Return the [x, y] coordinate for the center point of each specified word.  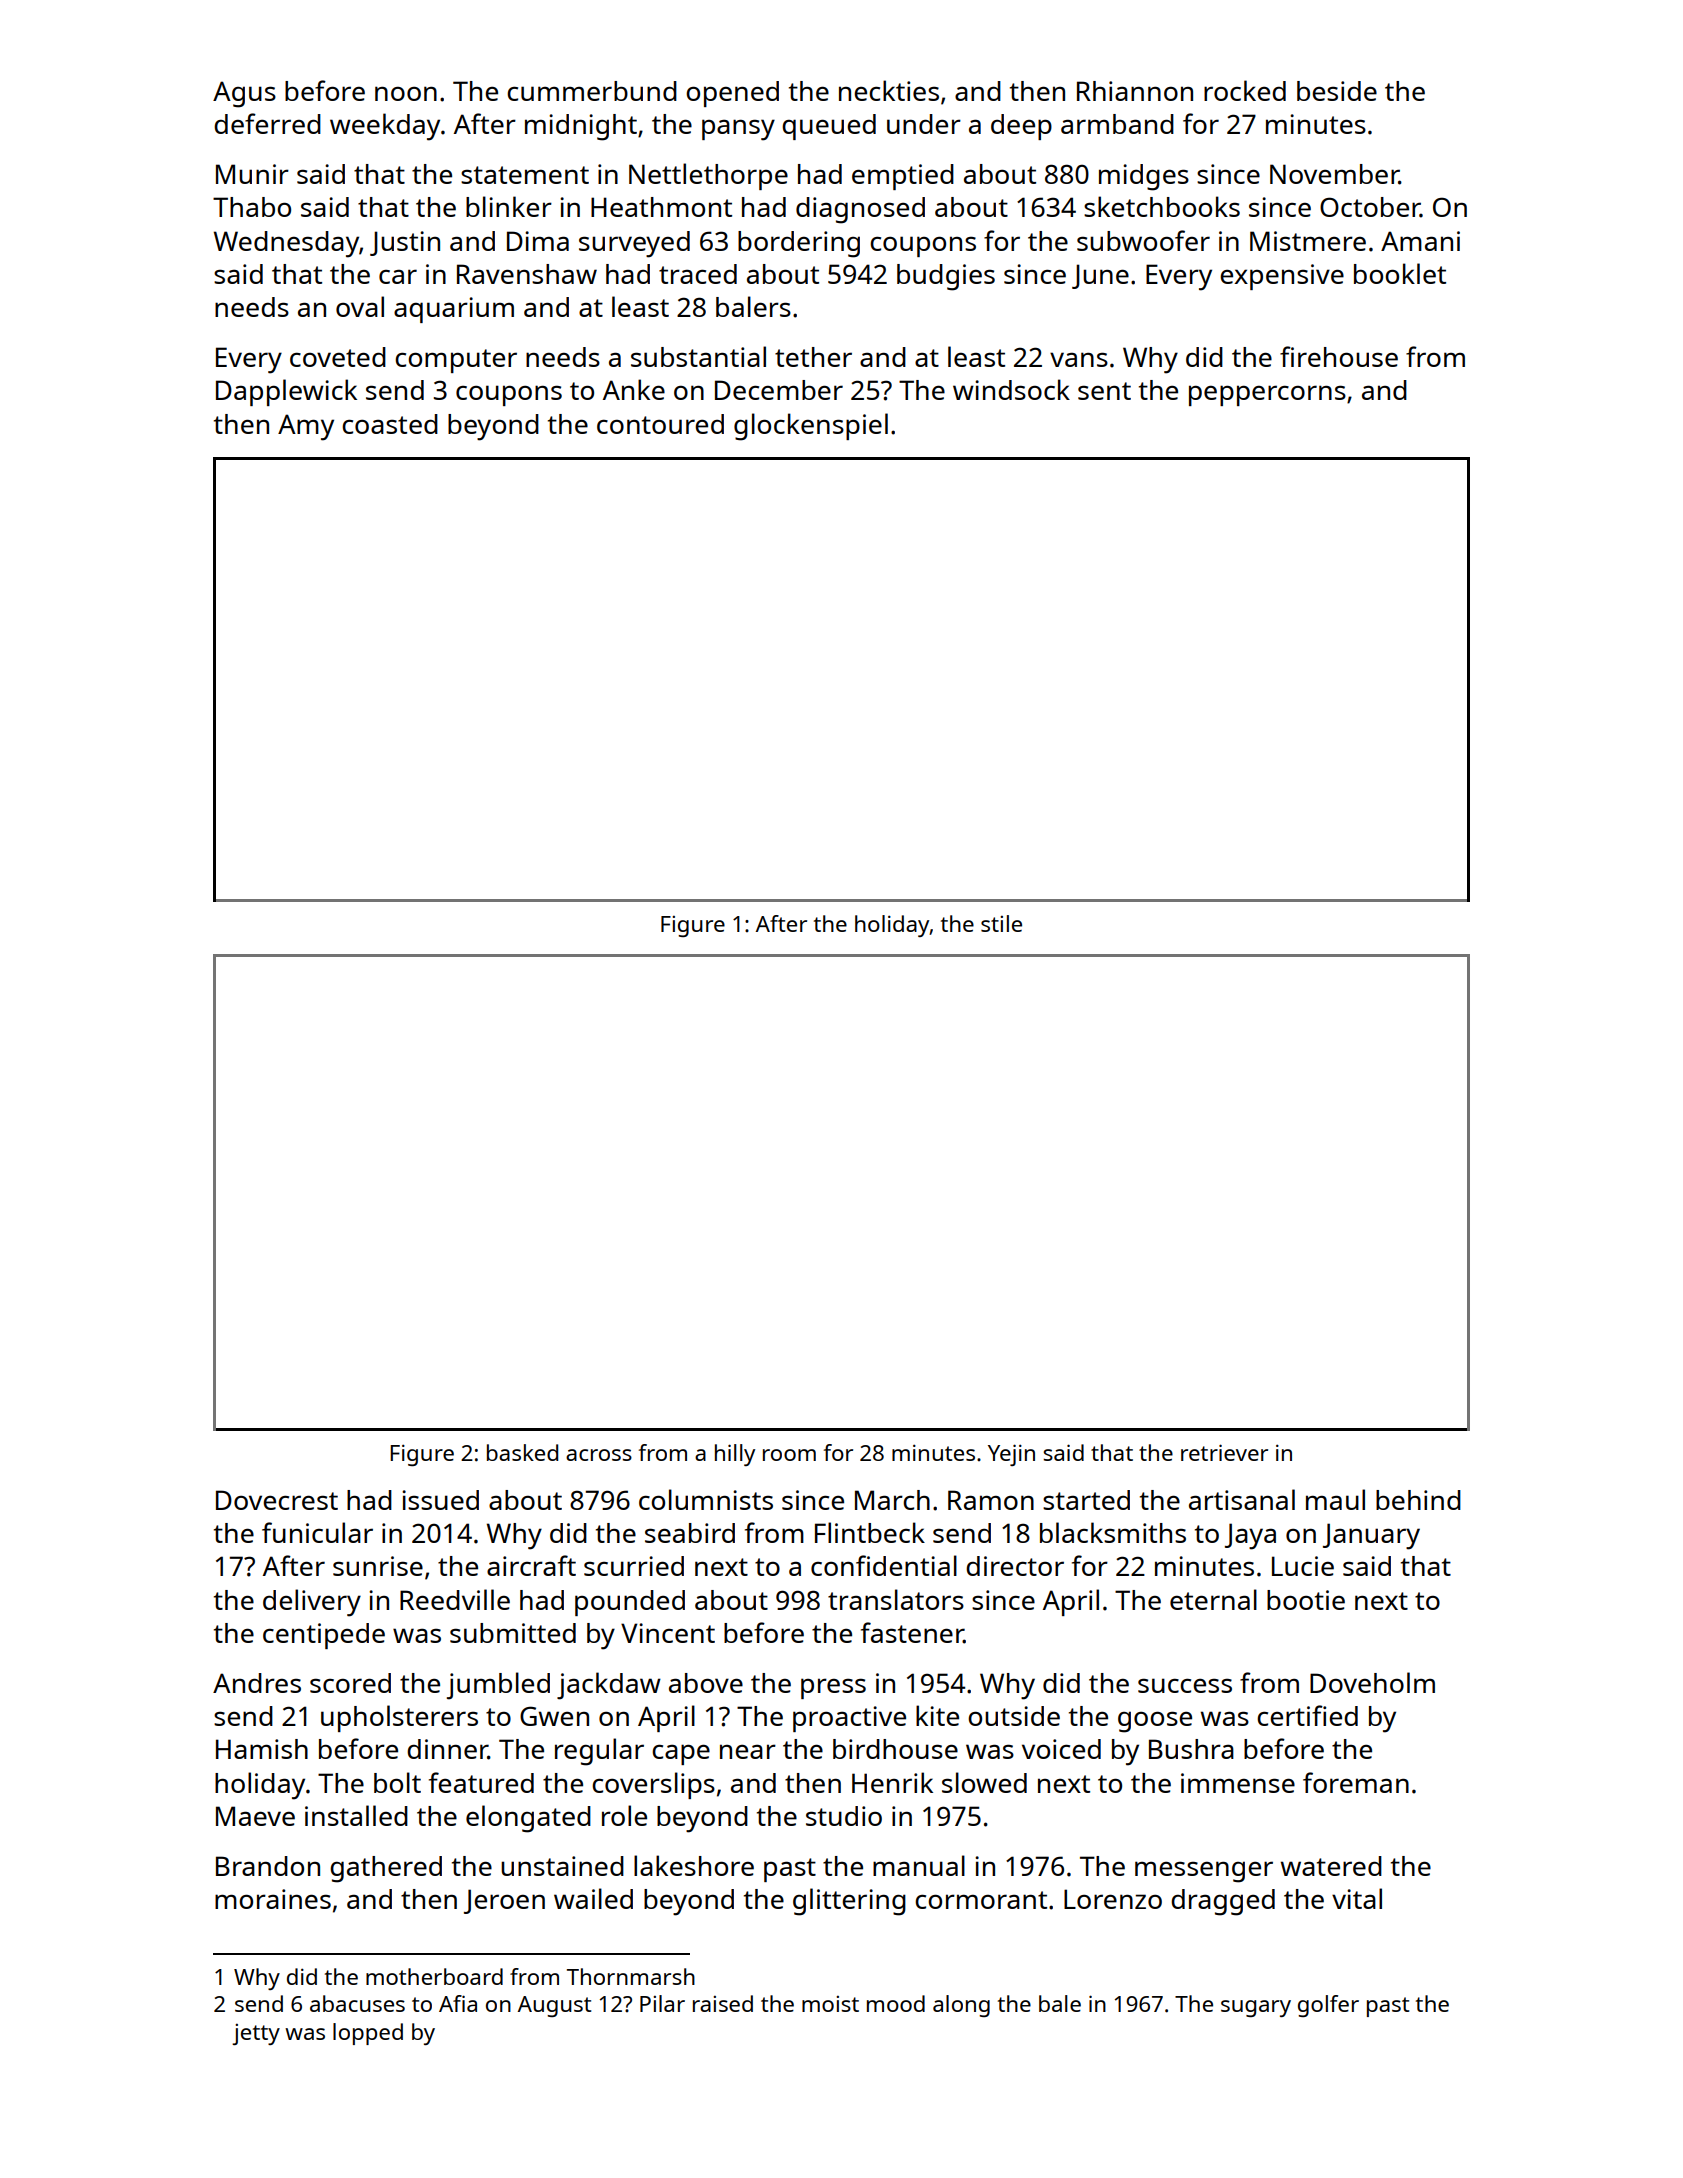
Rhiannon [1135, 91]
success [1185, 1685]
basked [522, 1452]
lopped [368, 2034]
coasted [390, 424]
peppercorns [1267, 395]
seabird [690, 1533]
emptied [903, 177]
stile [1001, 923]
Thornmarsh [631, 1976]
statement [525, 175]
